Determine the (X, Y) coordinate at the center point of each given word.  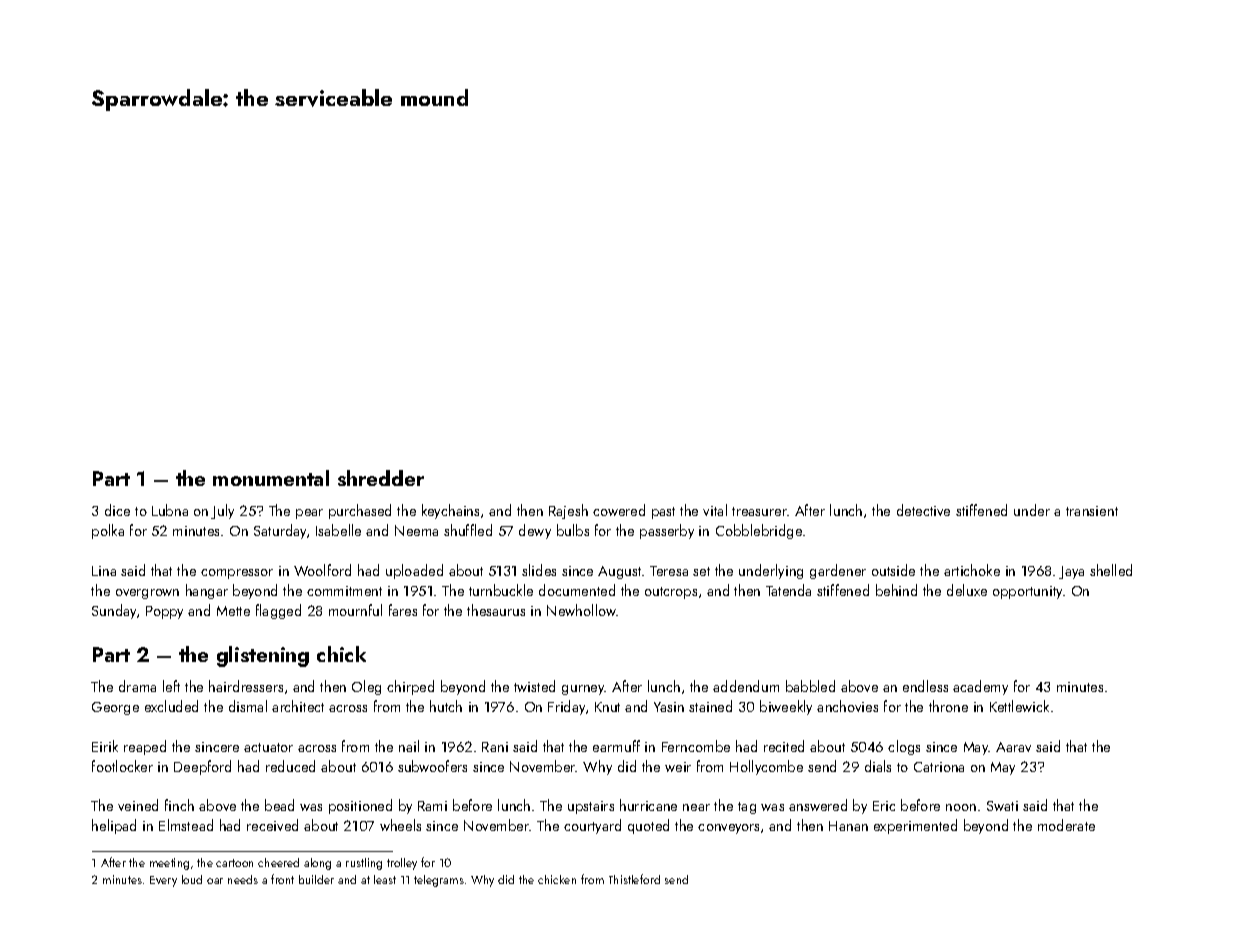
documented (577, 590)
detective (923, 510)
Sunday (114, 611)
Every (163, 881)
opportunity (1027, 592)
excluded (171, 706)
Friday (566, 707)
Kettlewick (1019, 706)
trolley (402, 864)
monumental (271, 478)
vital (715, 510)
